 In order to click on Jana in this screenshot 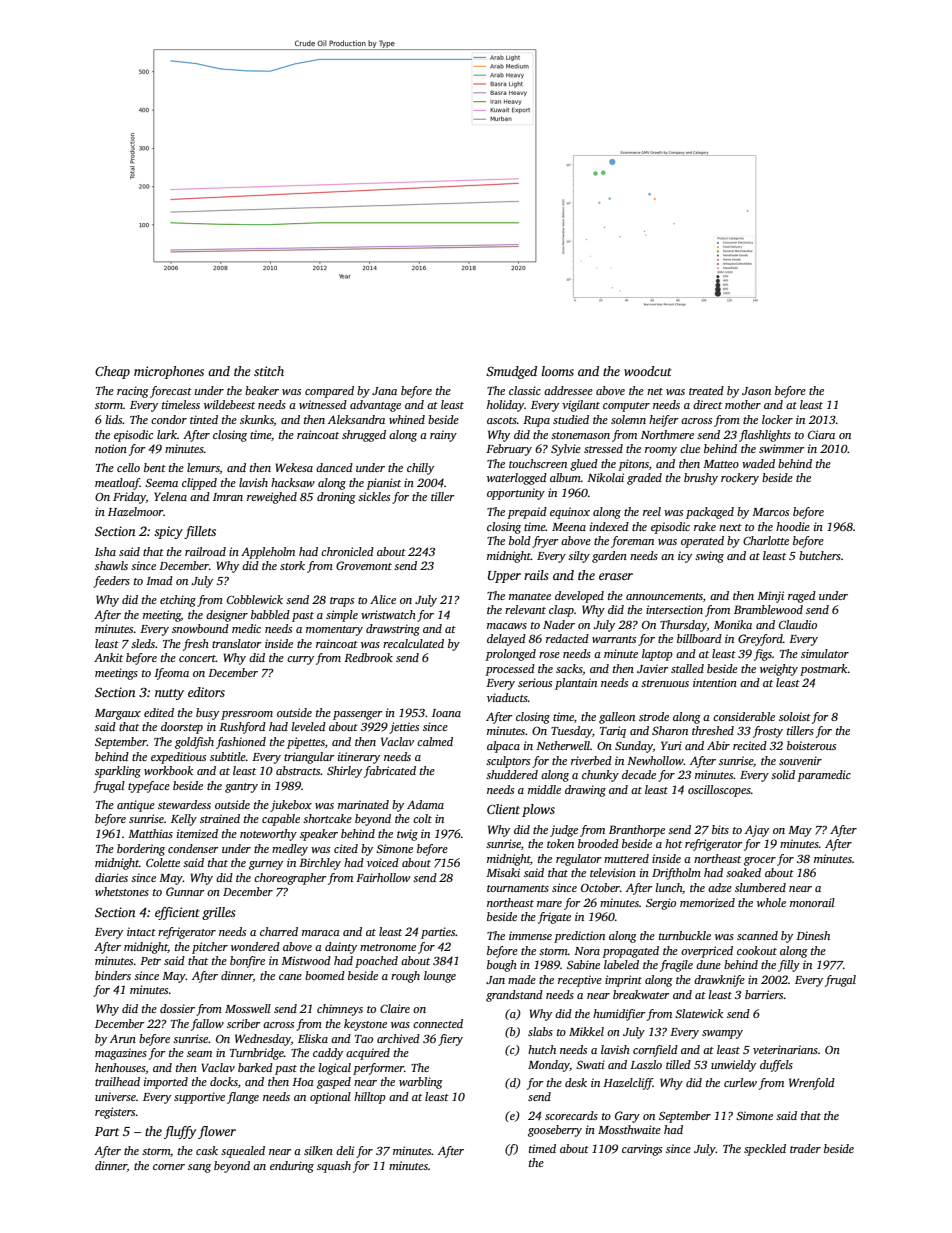, I will do `click(384, 391)`.
